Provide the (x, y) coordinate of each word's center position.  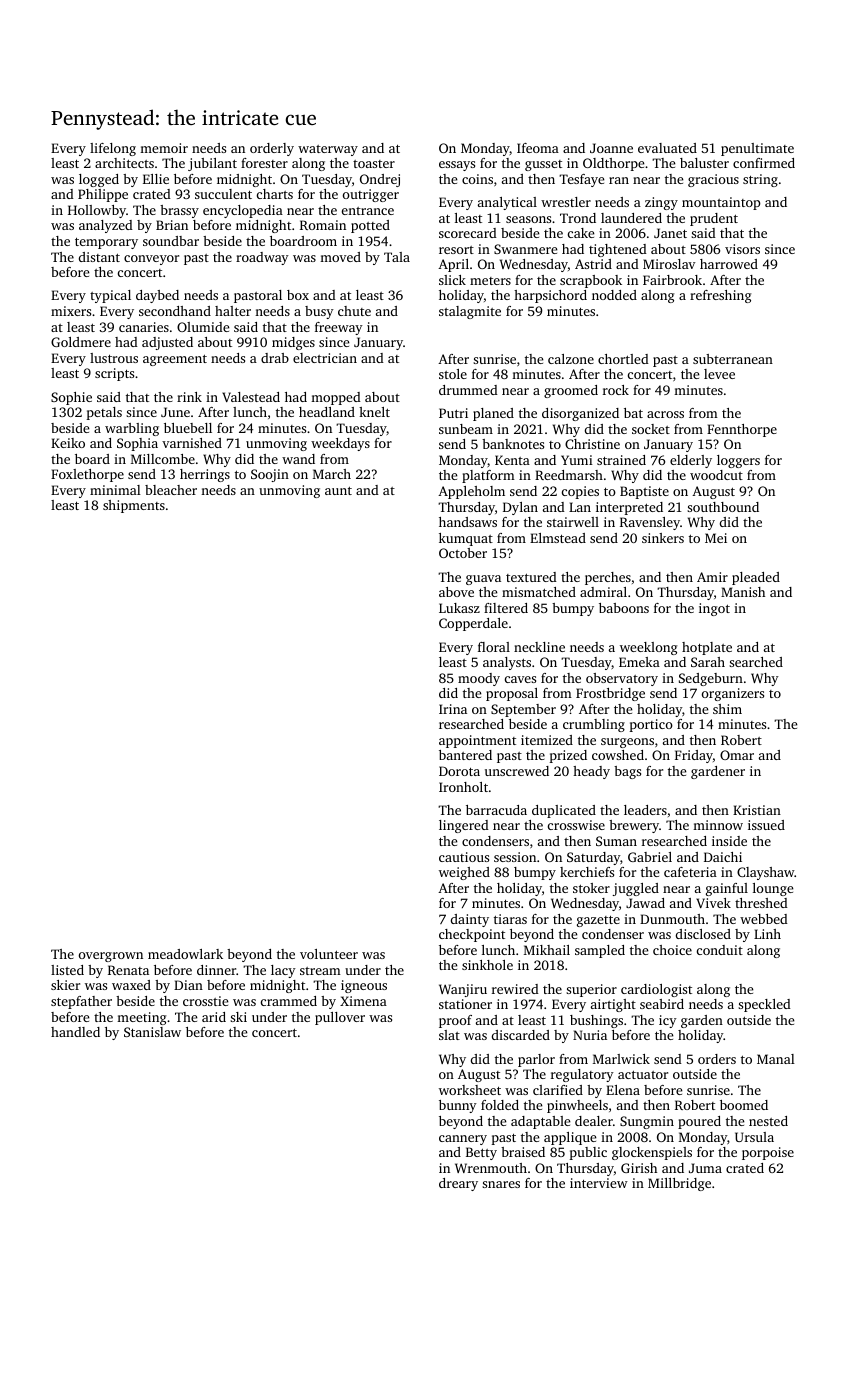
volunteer (329, 954)
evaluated (667, 148)
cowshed (618, 755)
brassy (179, 211)
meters (490, 281)
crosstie (206, 1001)
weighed (464, 873)
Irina (453, 709)
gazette (598, 921)
